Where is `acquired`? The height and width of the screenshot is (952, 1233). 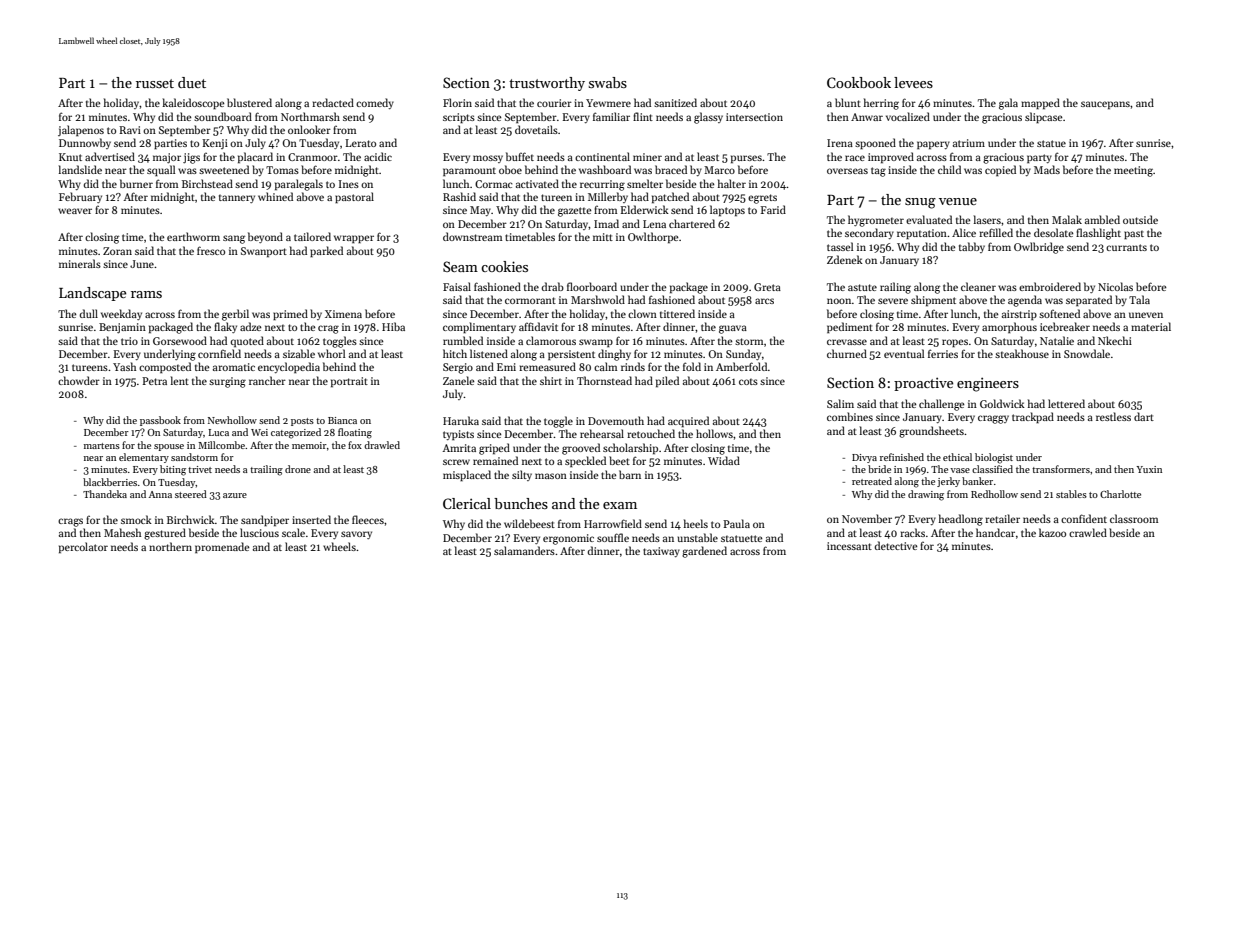
acquired is located at coordinates (688, 421).
